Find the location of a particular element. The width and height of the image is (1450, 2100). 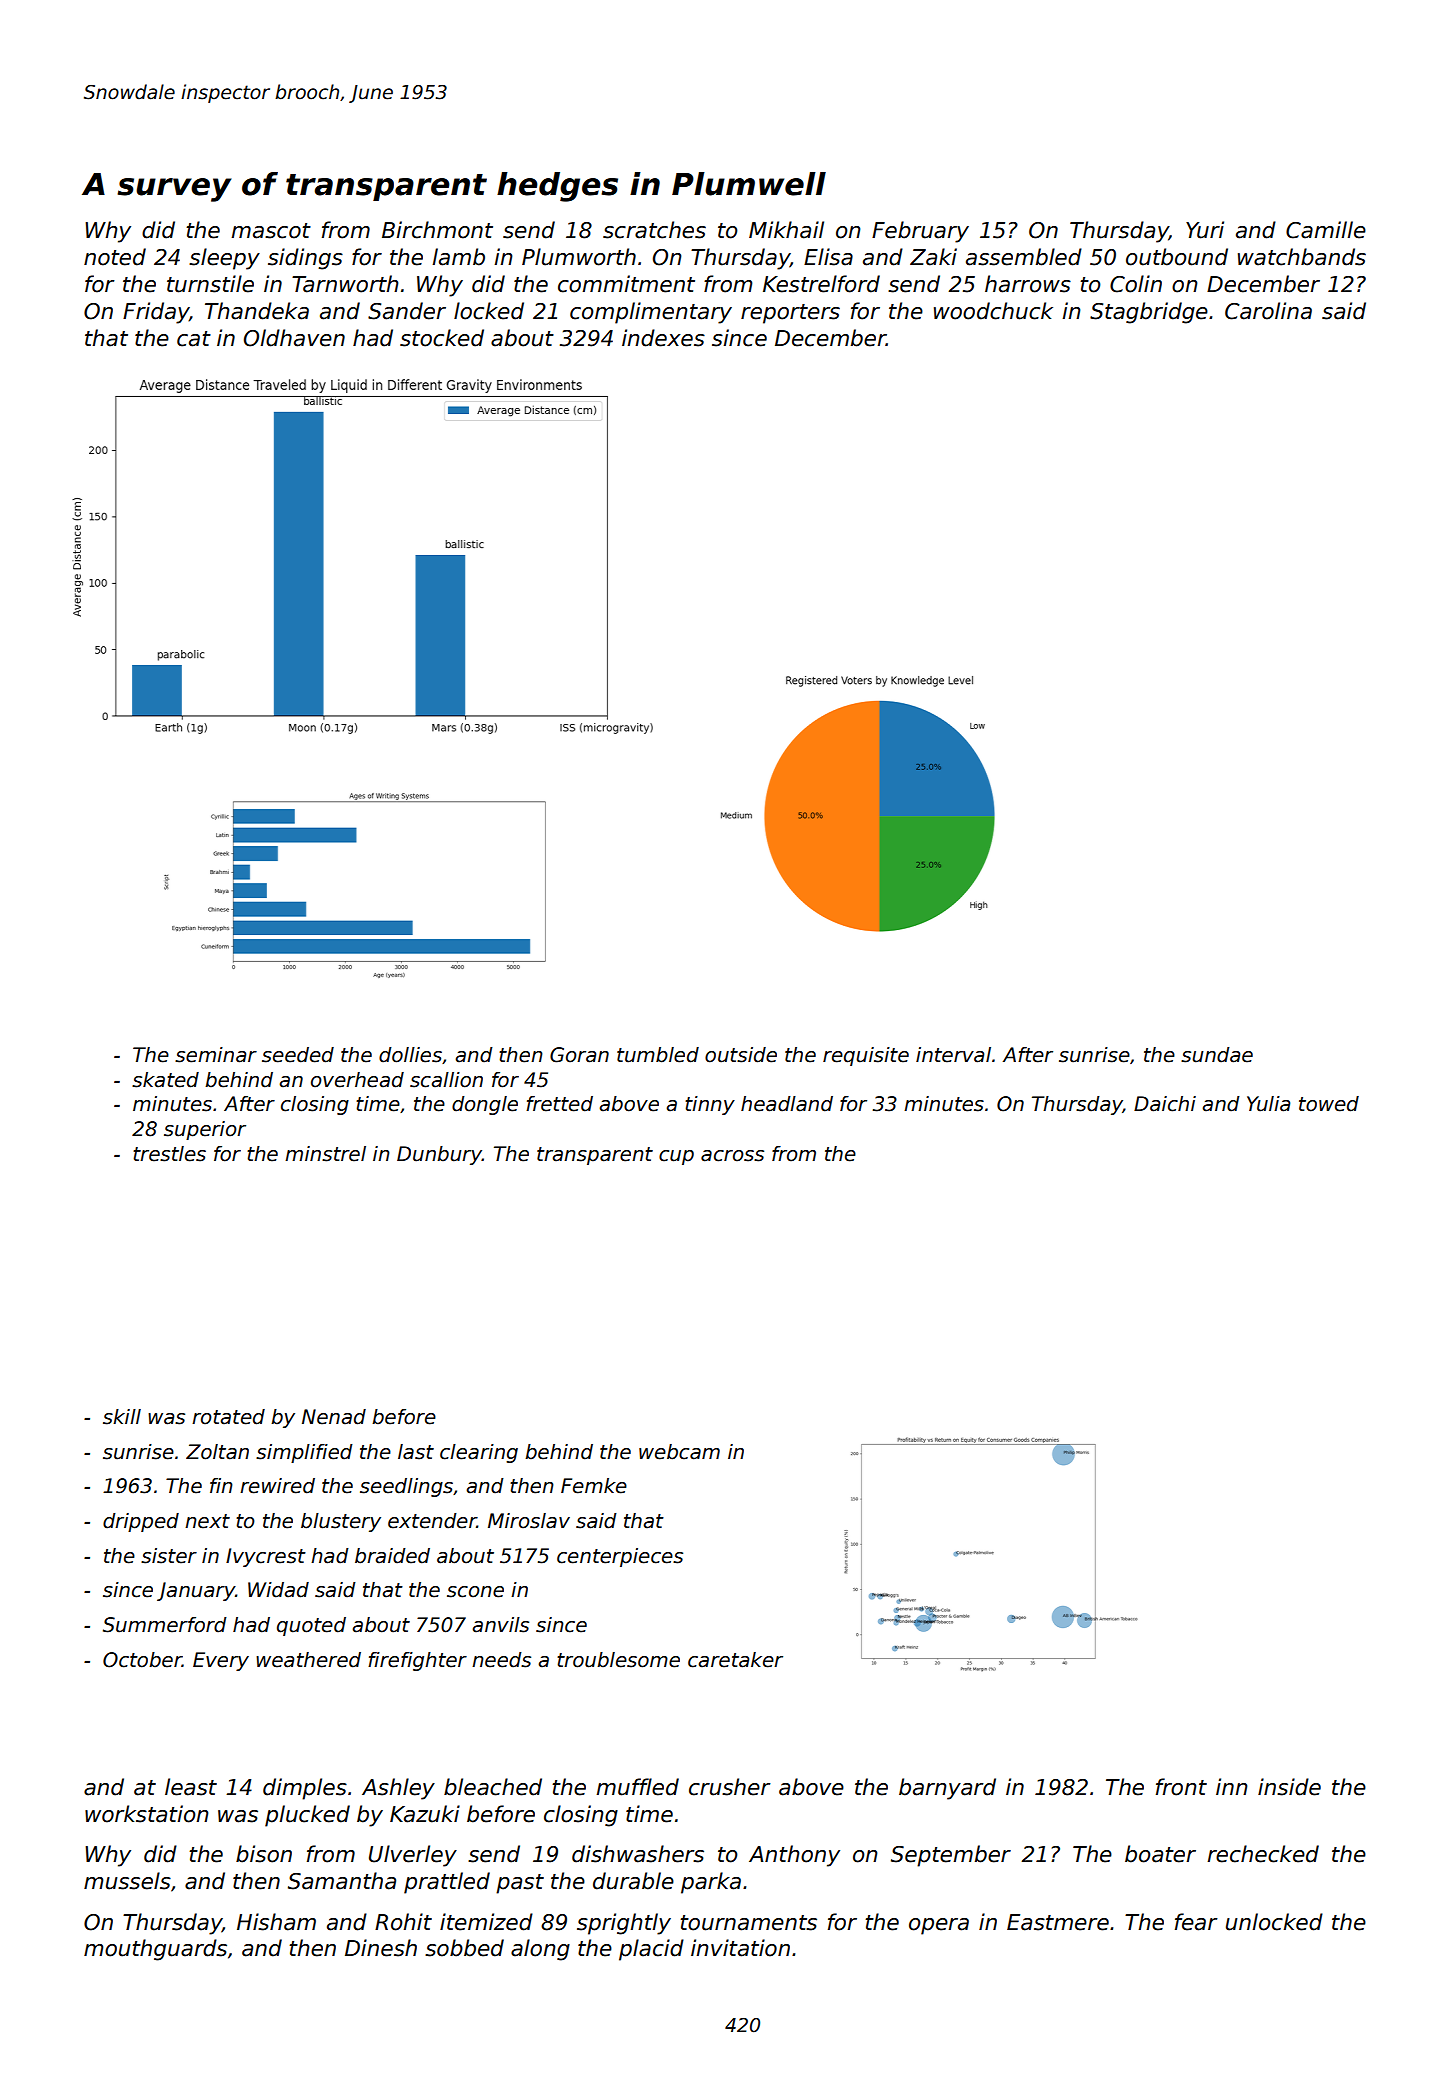

webcam is located at coordinates (679, 1452).
